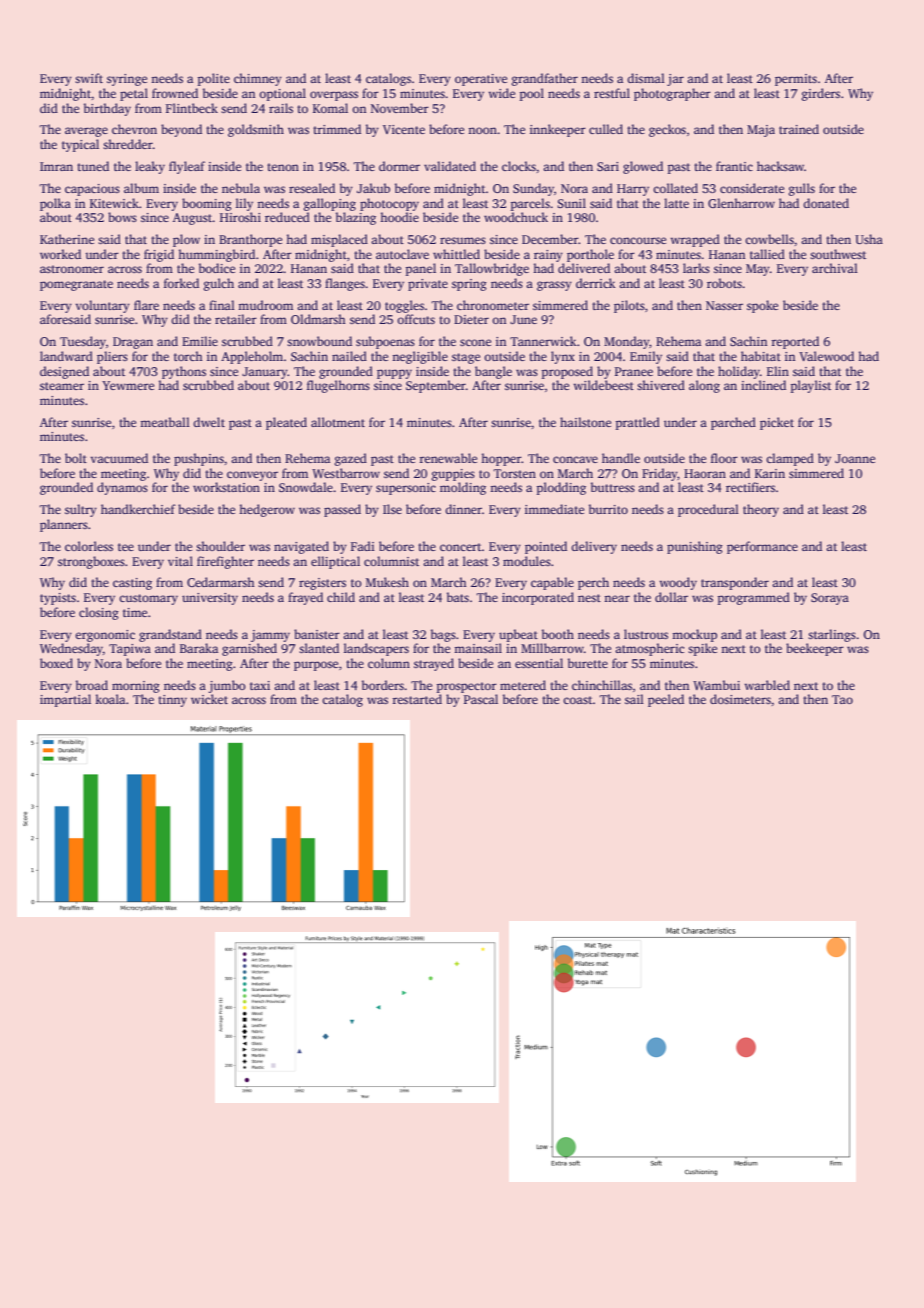  What do you see at coordinates (67, 239) in the page?
I see `Katherine` at bounding box center [67, 239].
